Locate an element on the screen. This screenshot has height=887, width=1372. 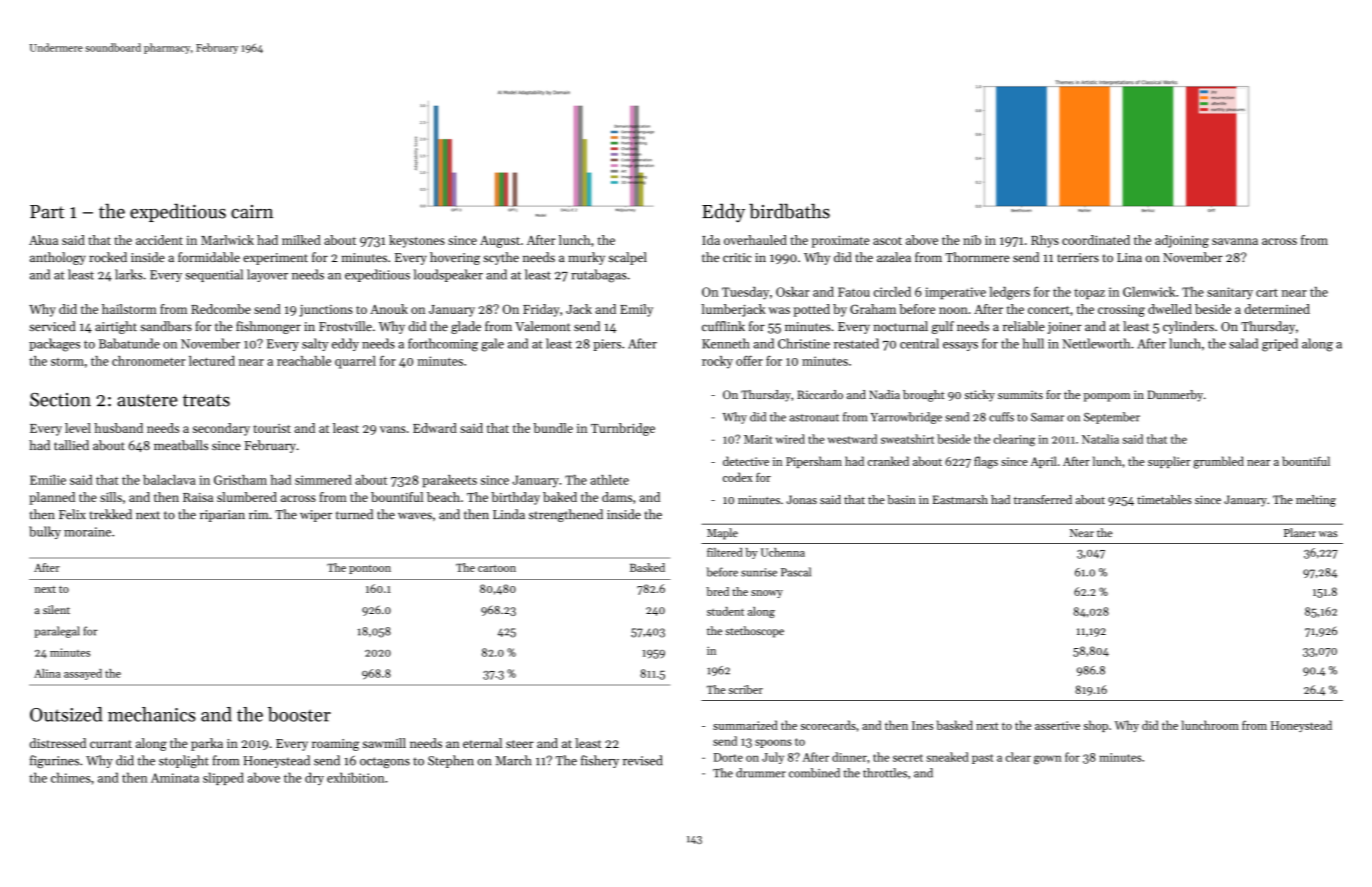
silent is located at coordinates (56, 609).
